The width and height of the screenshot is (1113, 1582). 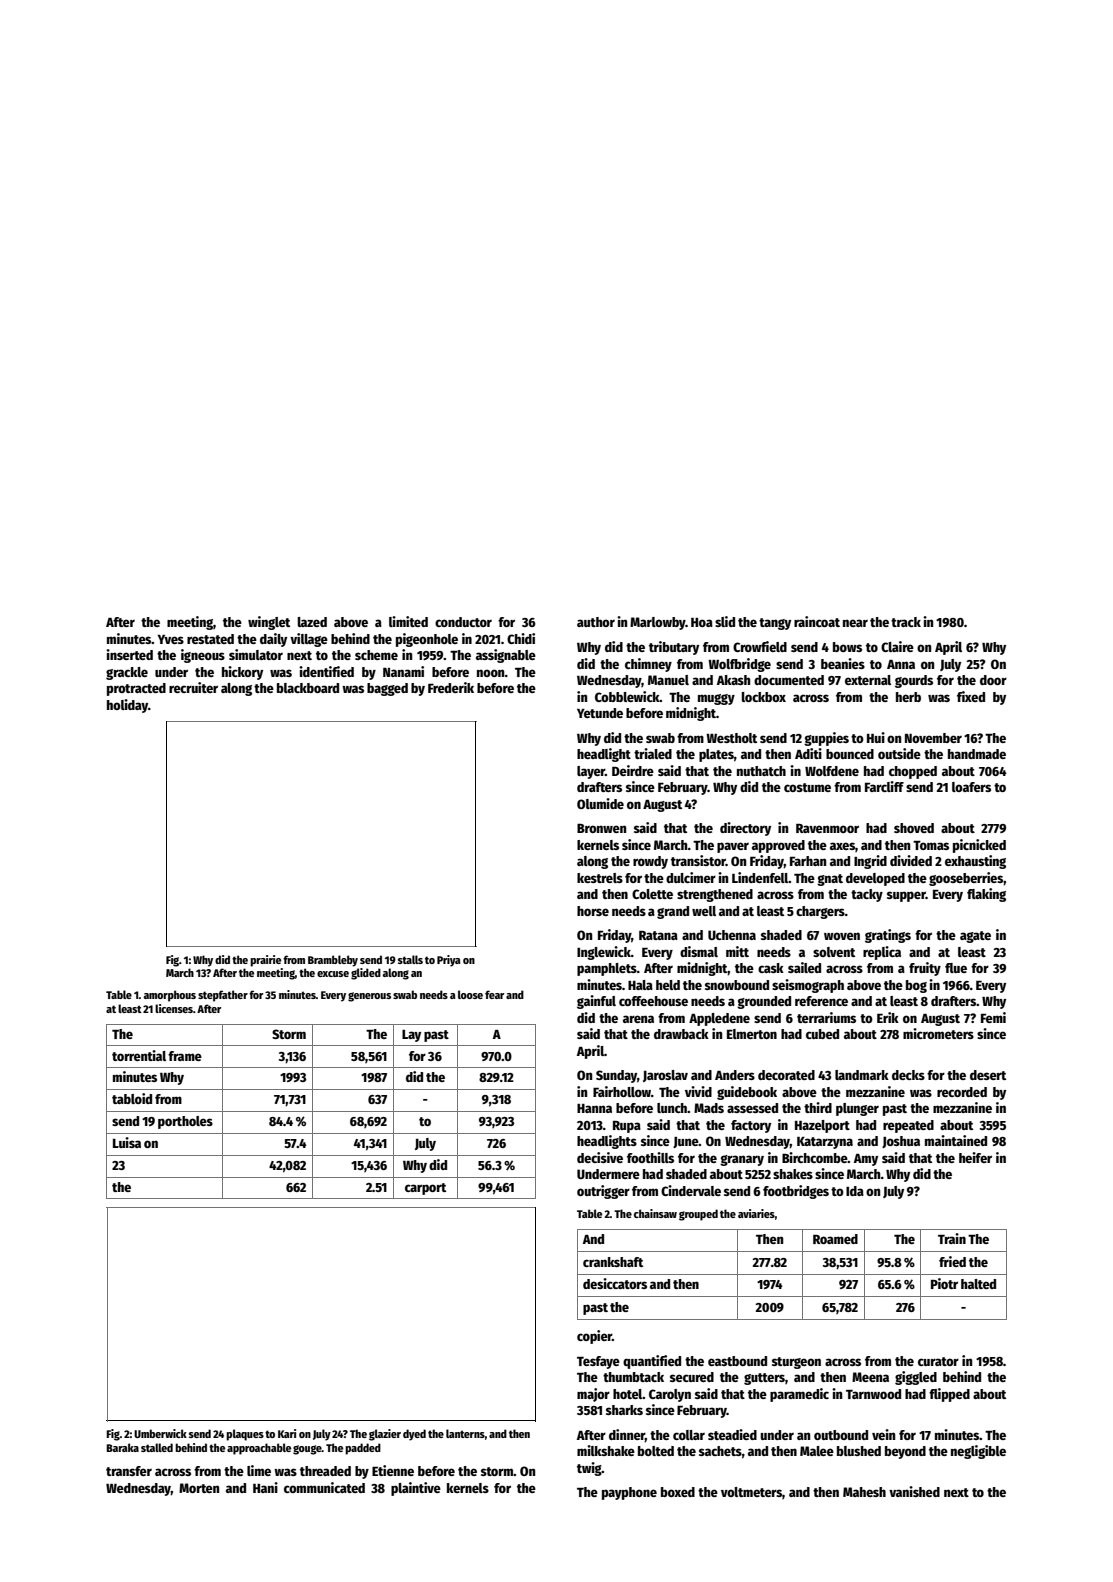 What do you see at coordinates (160, 1433) in the screenshot?
I see `Umberwick` at bounding box center [160, 1433].
